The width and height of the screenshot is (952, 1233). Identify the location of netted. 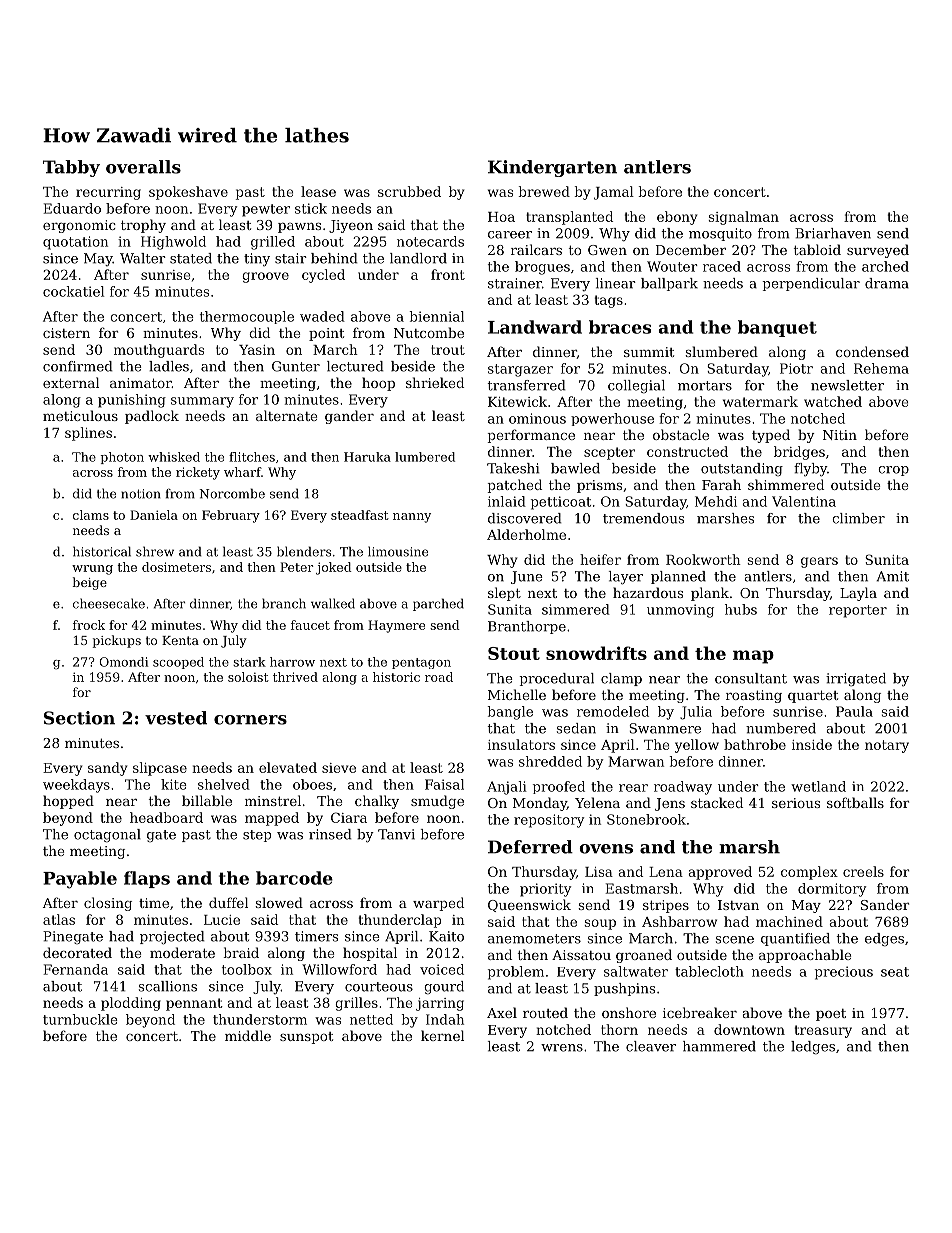
(371, 1019).
